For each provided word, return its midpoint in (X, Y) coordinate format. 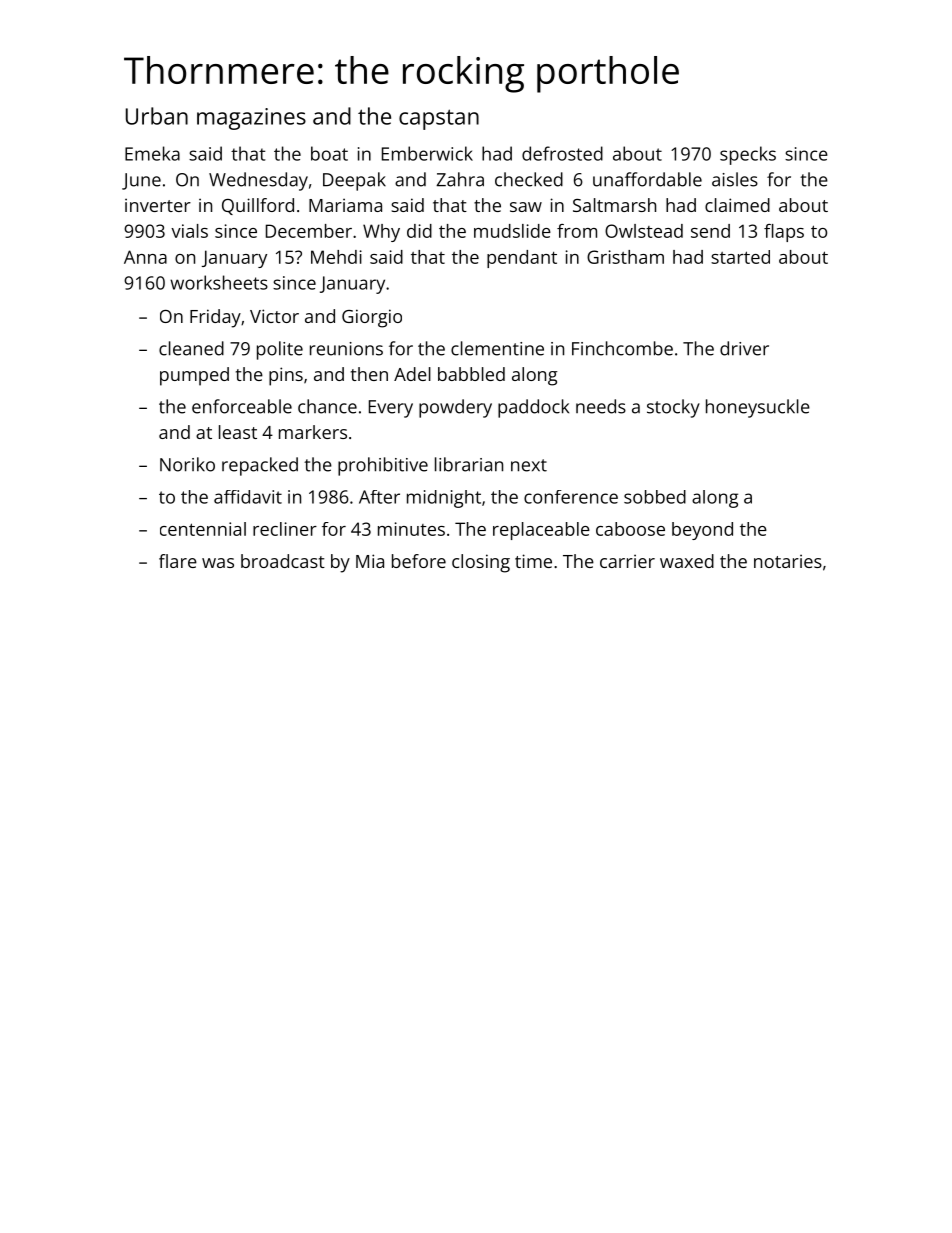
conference (571, 497)
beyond (702, 531)
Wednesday (258, 181)
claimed (737, 205)
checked (529, 179)
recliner (285, 529)
